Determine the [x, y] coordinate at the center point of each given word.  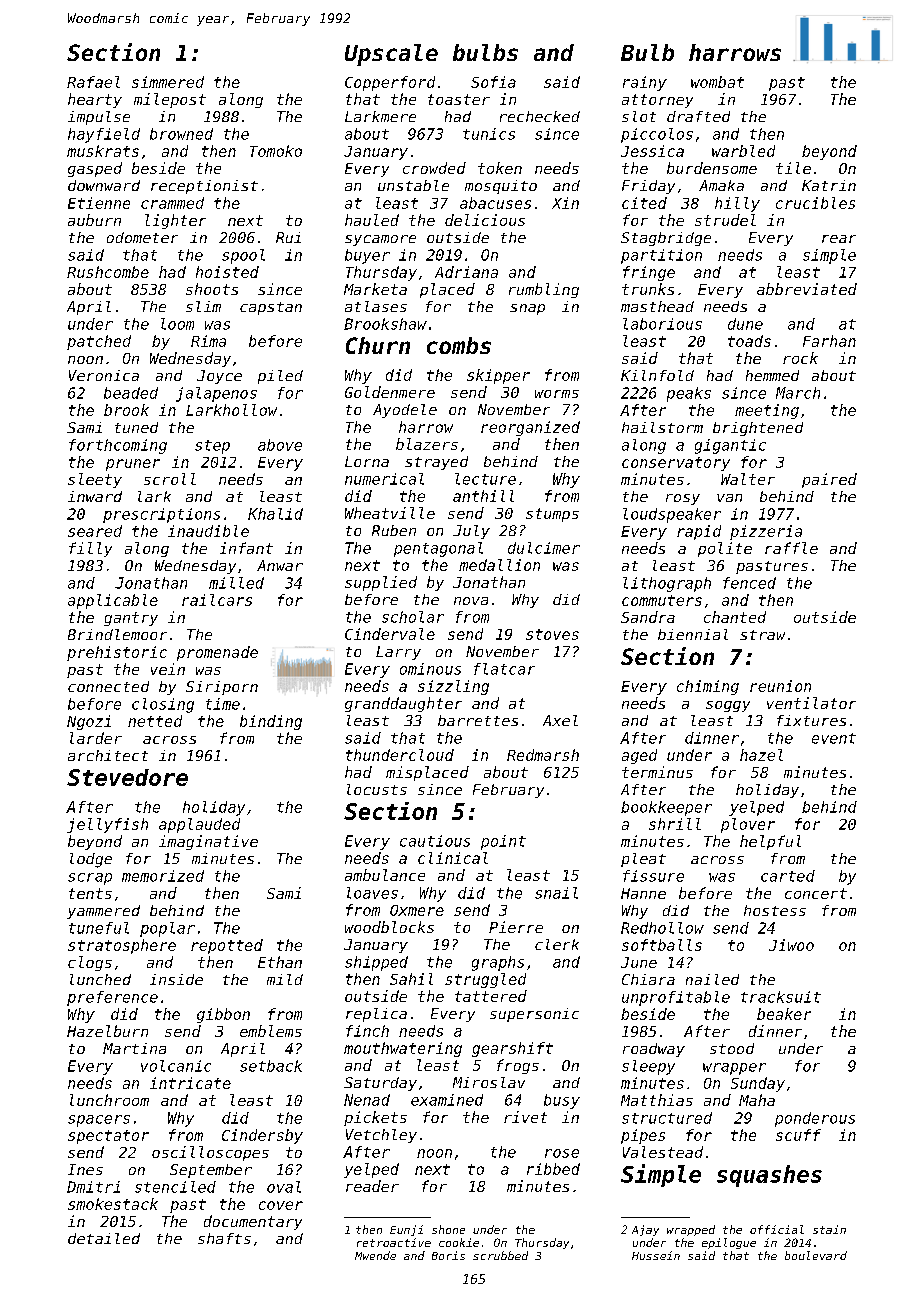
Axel [560, 720]
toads [749, 341]
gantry [131, 619]
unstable [413, 185]
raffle [791, 548]
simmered [168, 82]
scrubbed [500, 1255]
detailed [104, 1238]
